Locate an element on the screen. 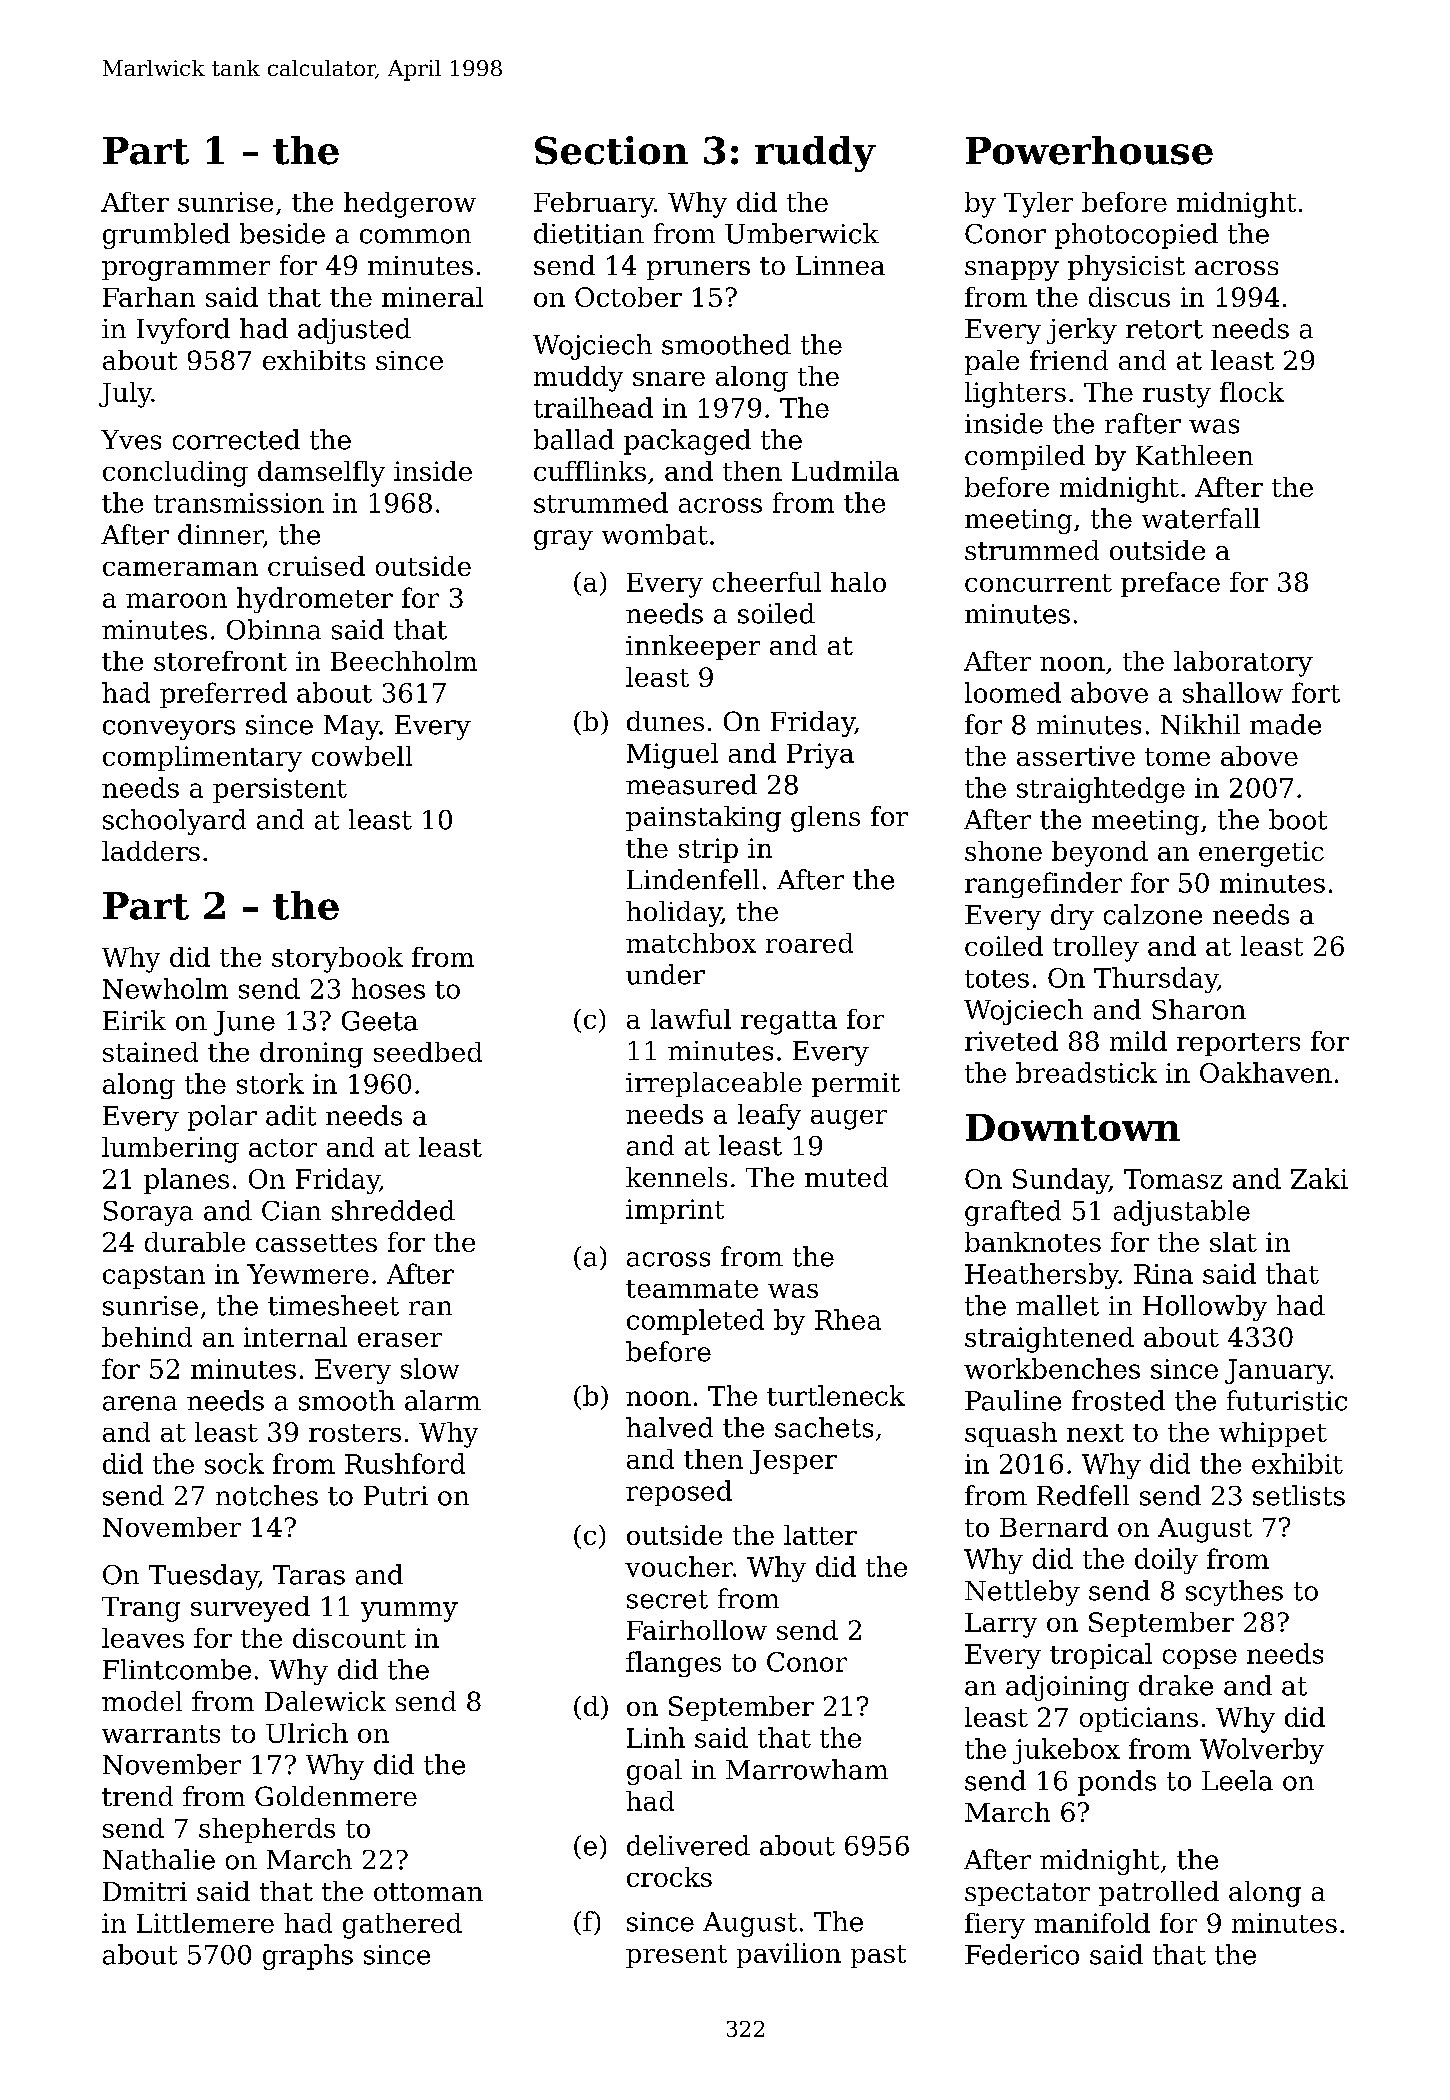  Rina is located at coordinates (1163, 1274).
